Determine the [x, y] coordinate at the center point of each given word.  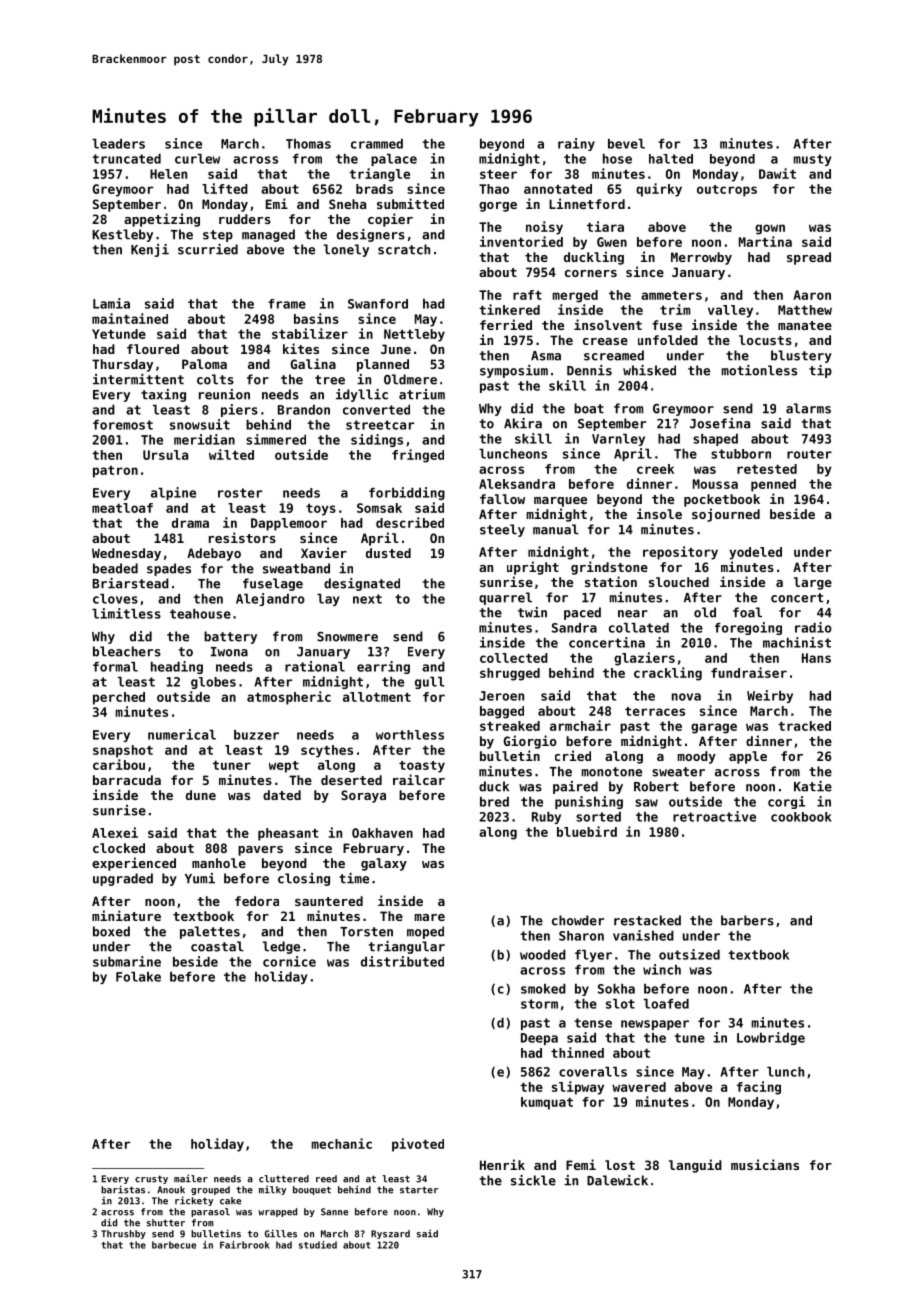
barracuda [127, 780]
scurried [208, 249]
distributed [402, 961]
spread [809, 258]
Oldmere [410, 379]
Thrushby [123, 1234]
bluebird [587, 831]
